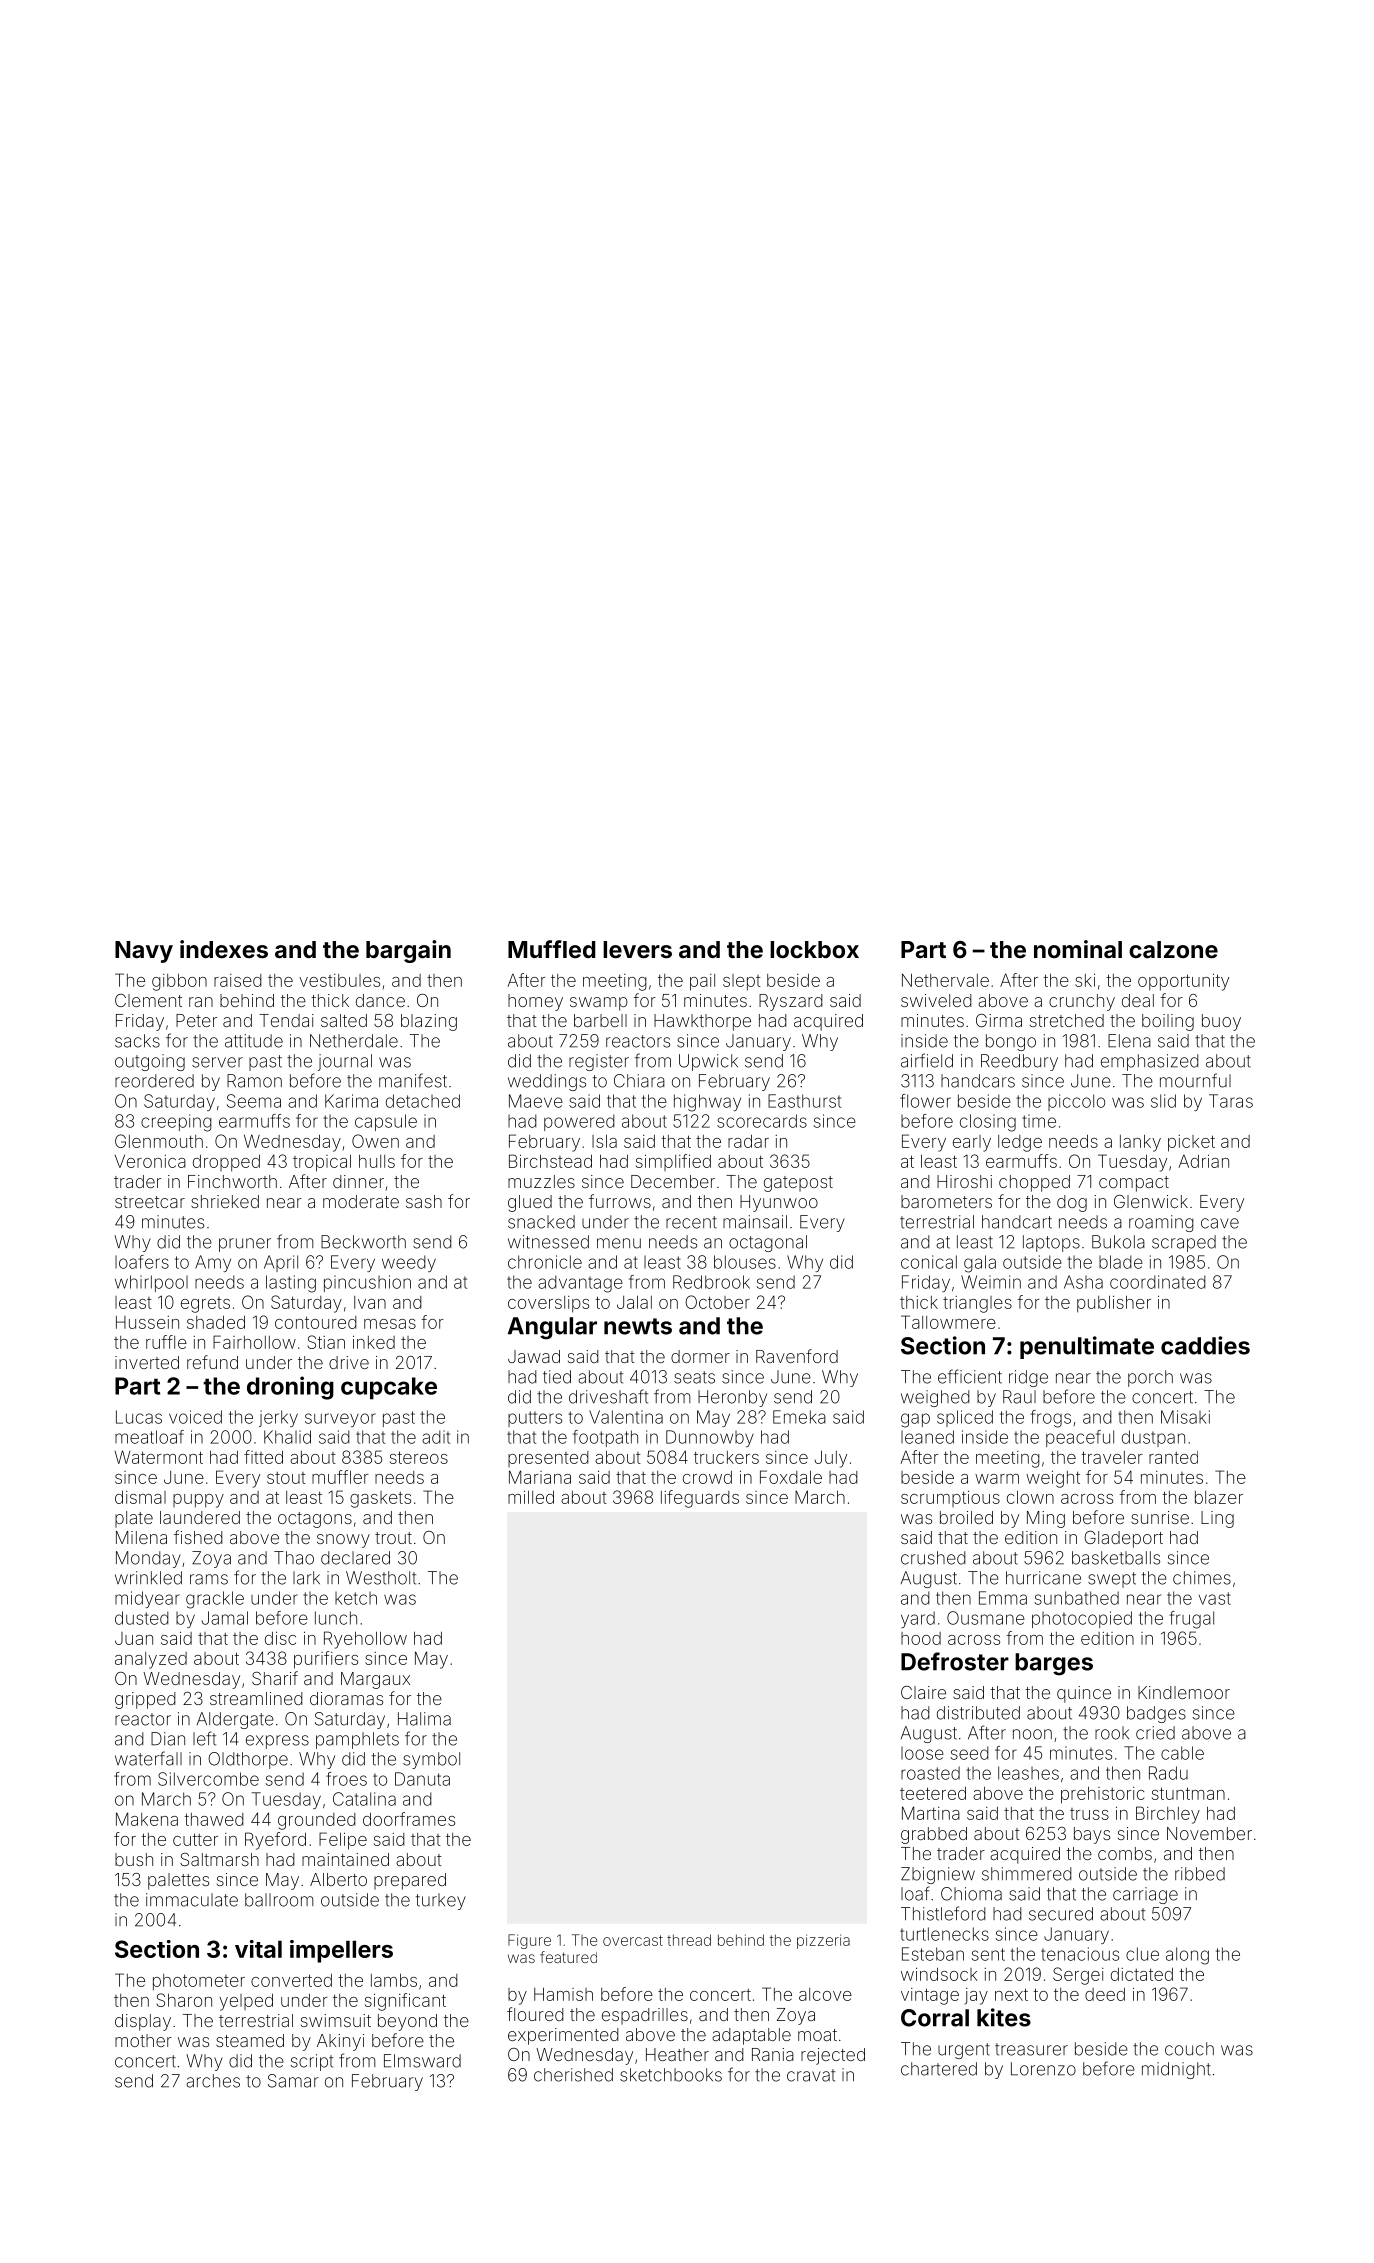  Describe the element at coordinates (145, 1700) in the screenshot. I see `gripped` at that location.
